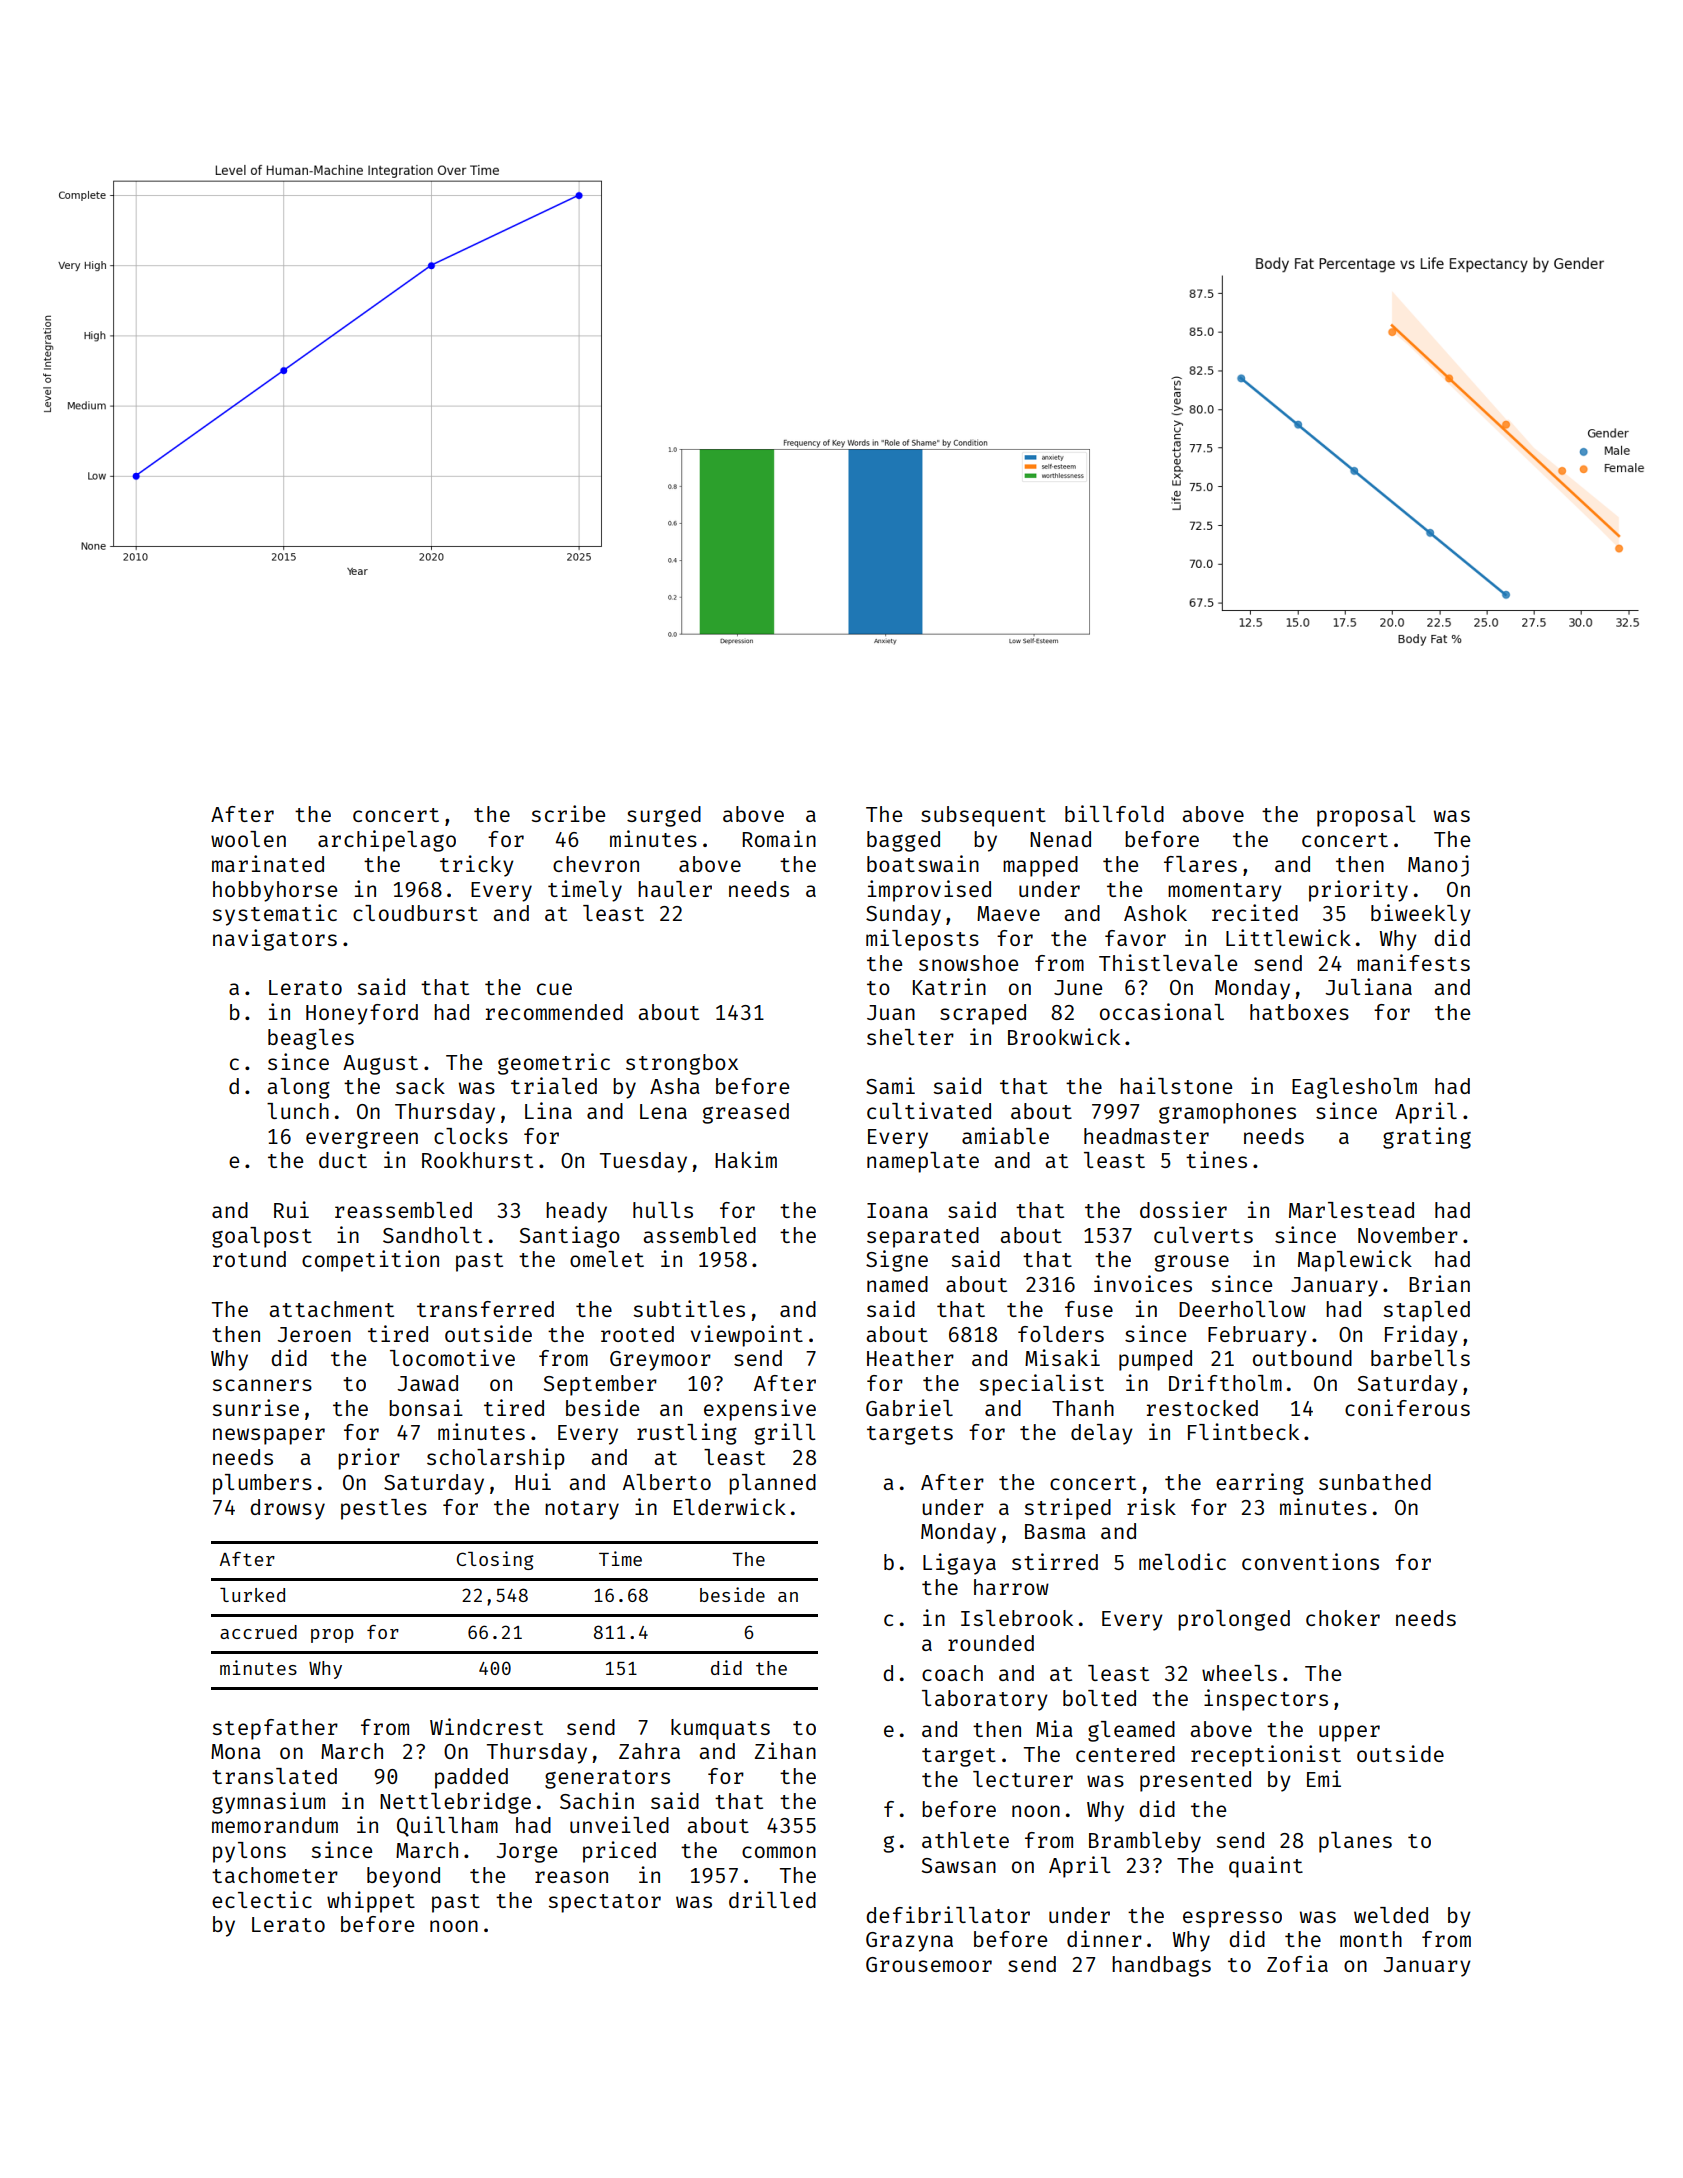 The image size is (1683, 2178). Describe the element at coordinates (1266, 1700) in the screenshot. I see `inspectors` at that location.
